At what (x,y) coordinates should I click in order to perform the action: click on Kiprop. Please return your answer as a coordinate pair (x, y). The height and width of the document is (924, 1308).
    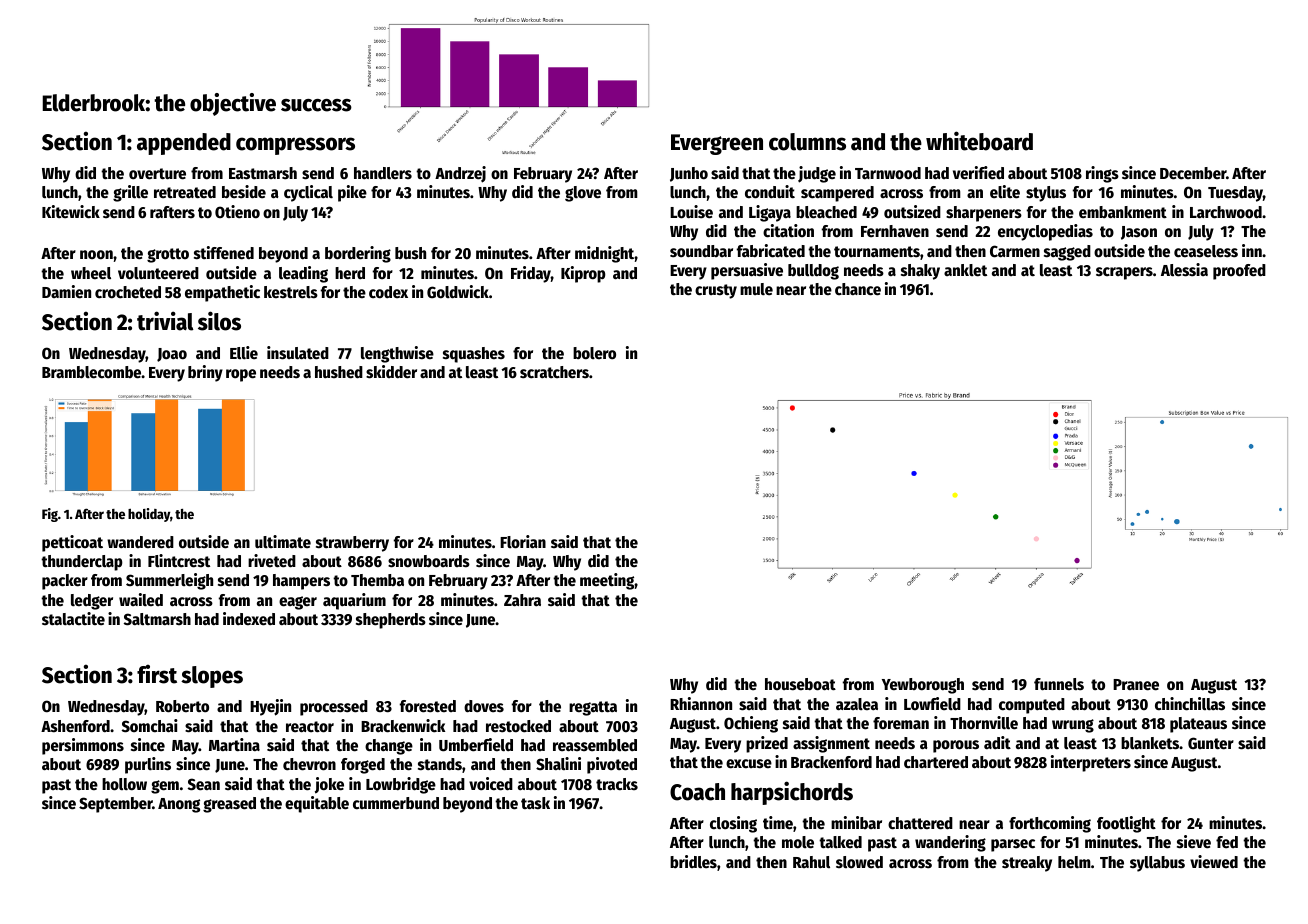
    Looking at the image, I should click on (583, 274).
